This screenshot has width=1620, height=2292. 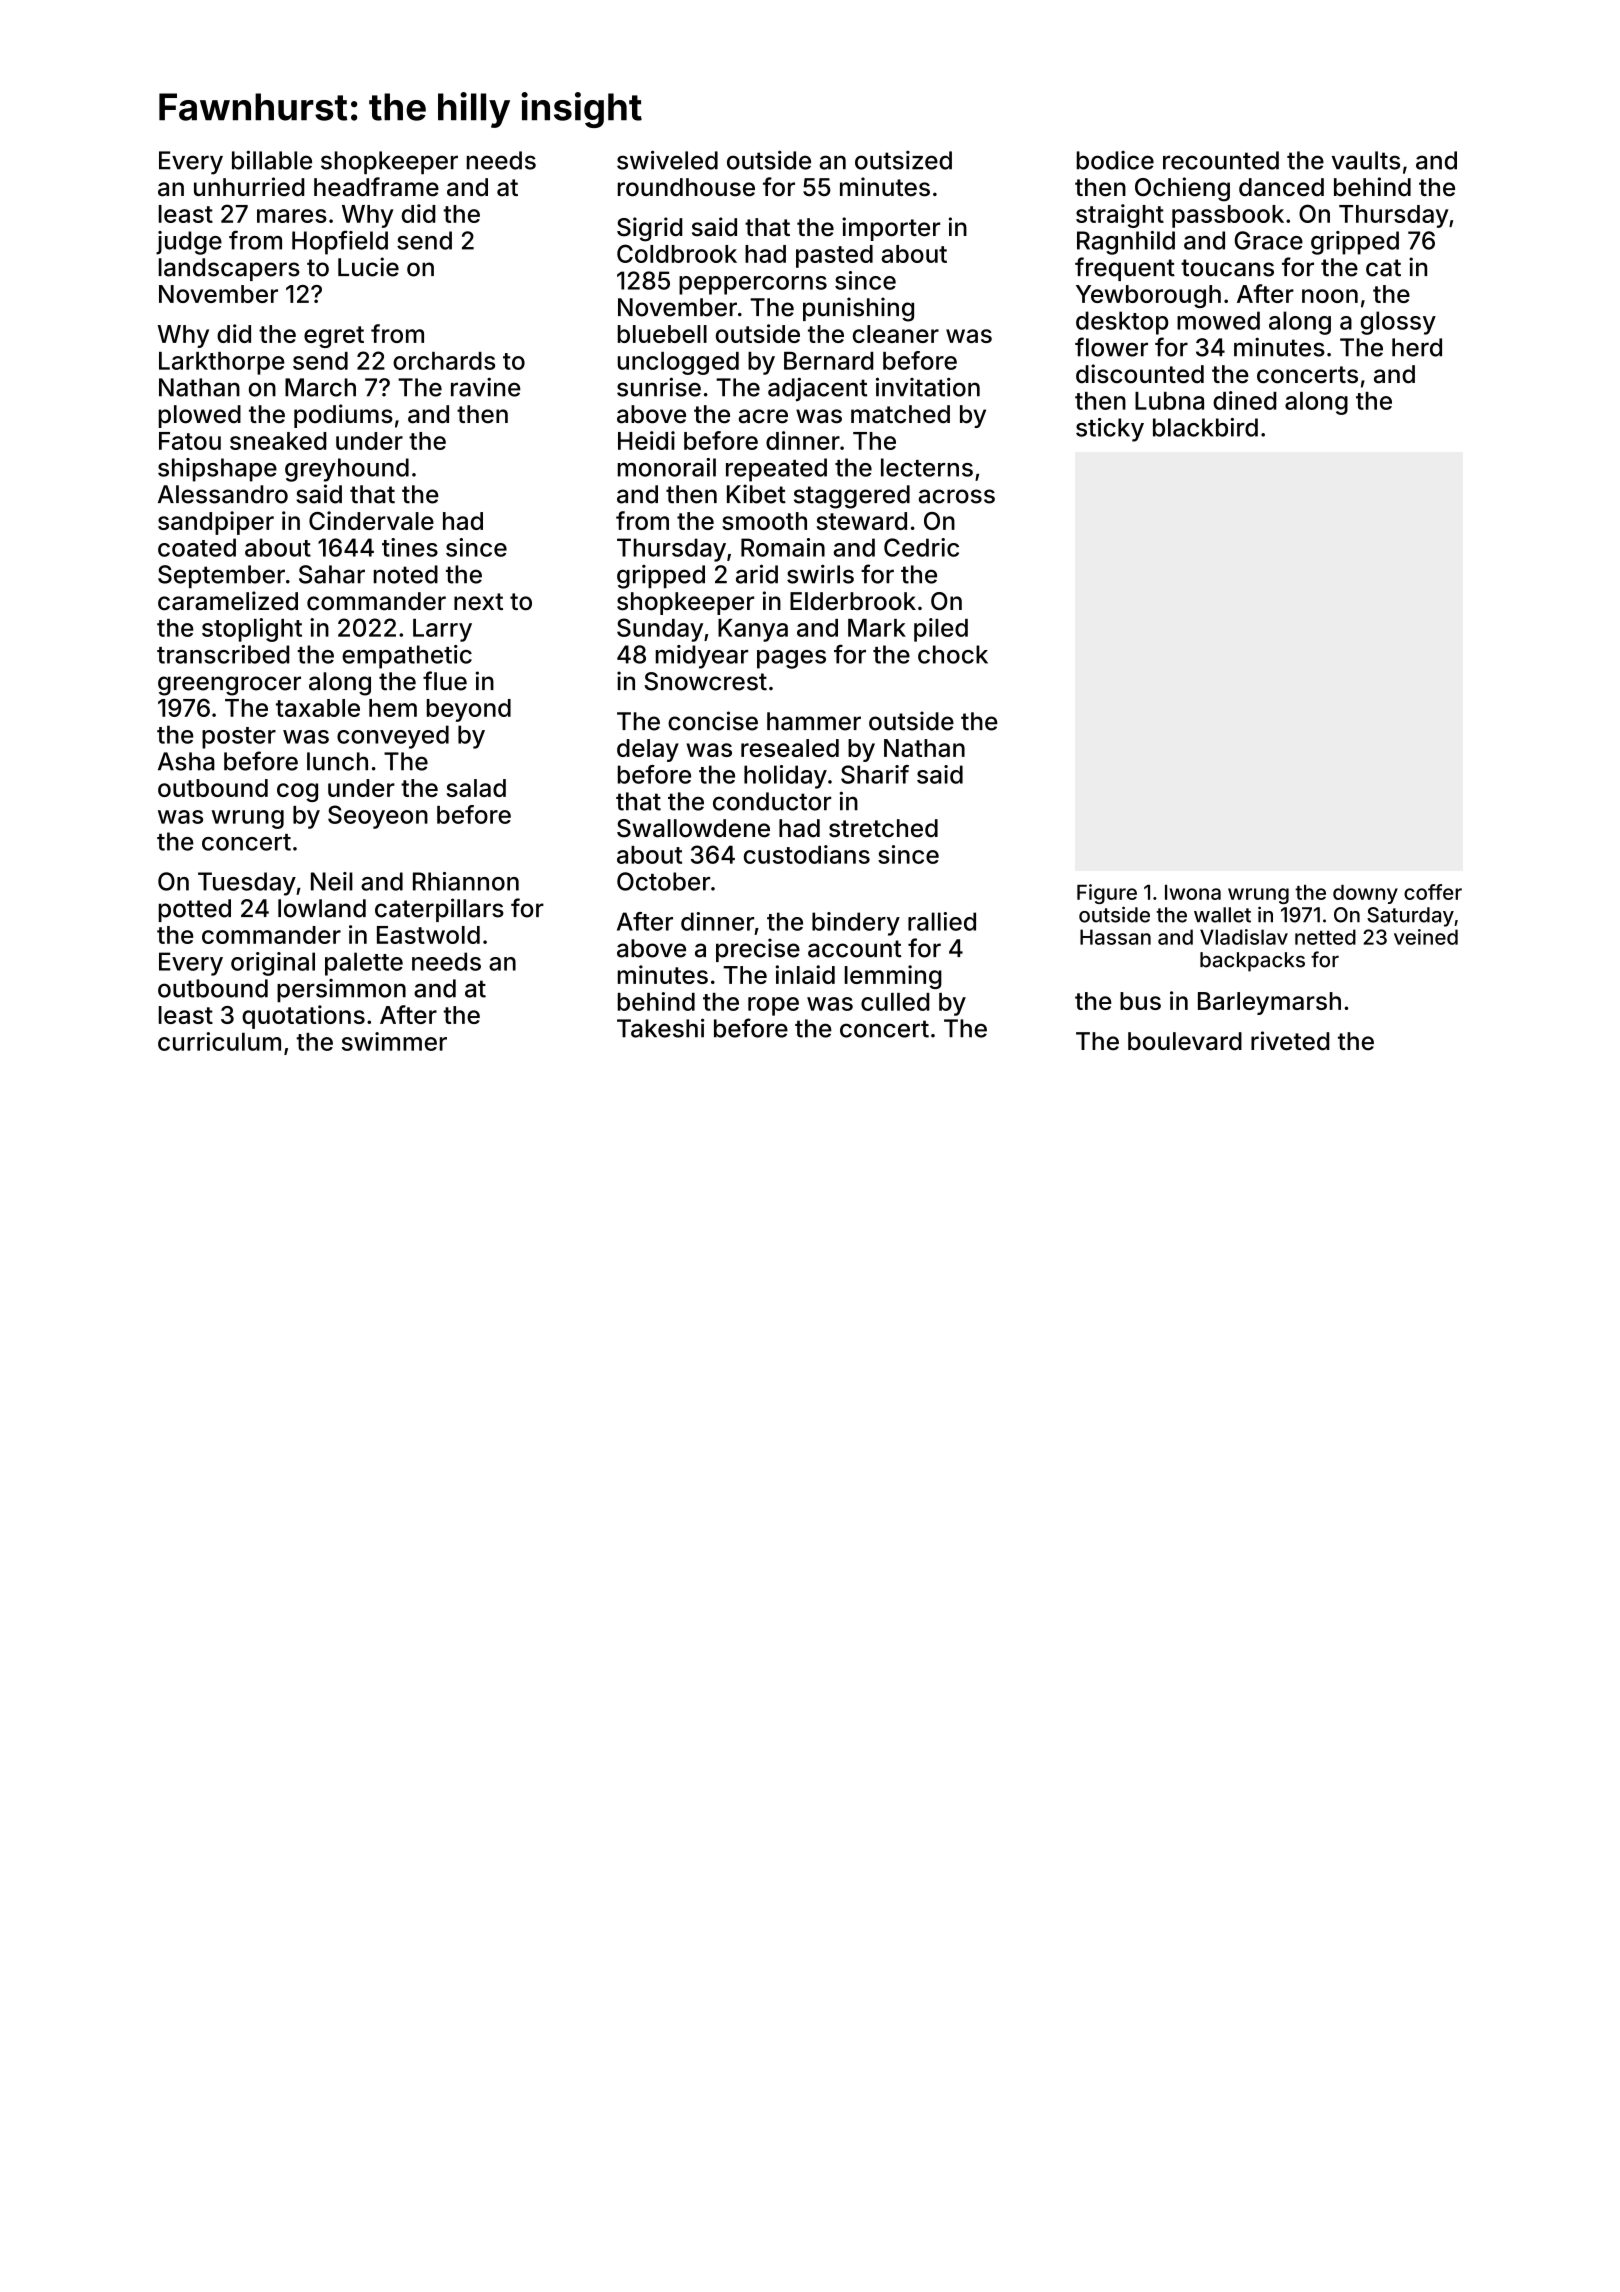 I want to click on pasted, so click(x=834, y=256).
